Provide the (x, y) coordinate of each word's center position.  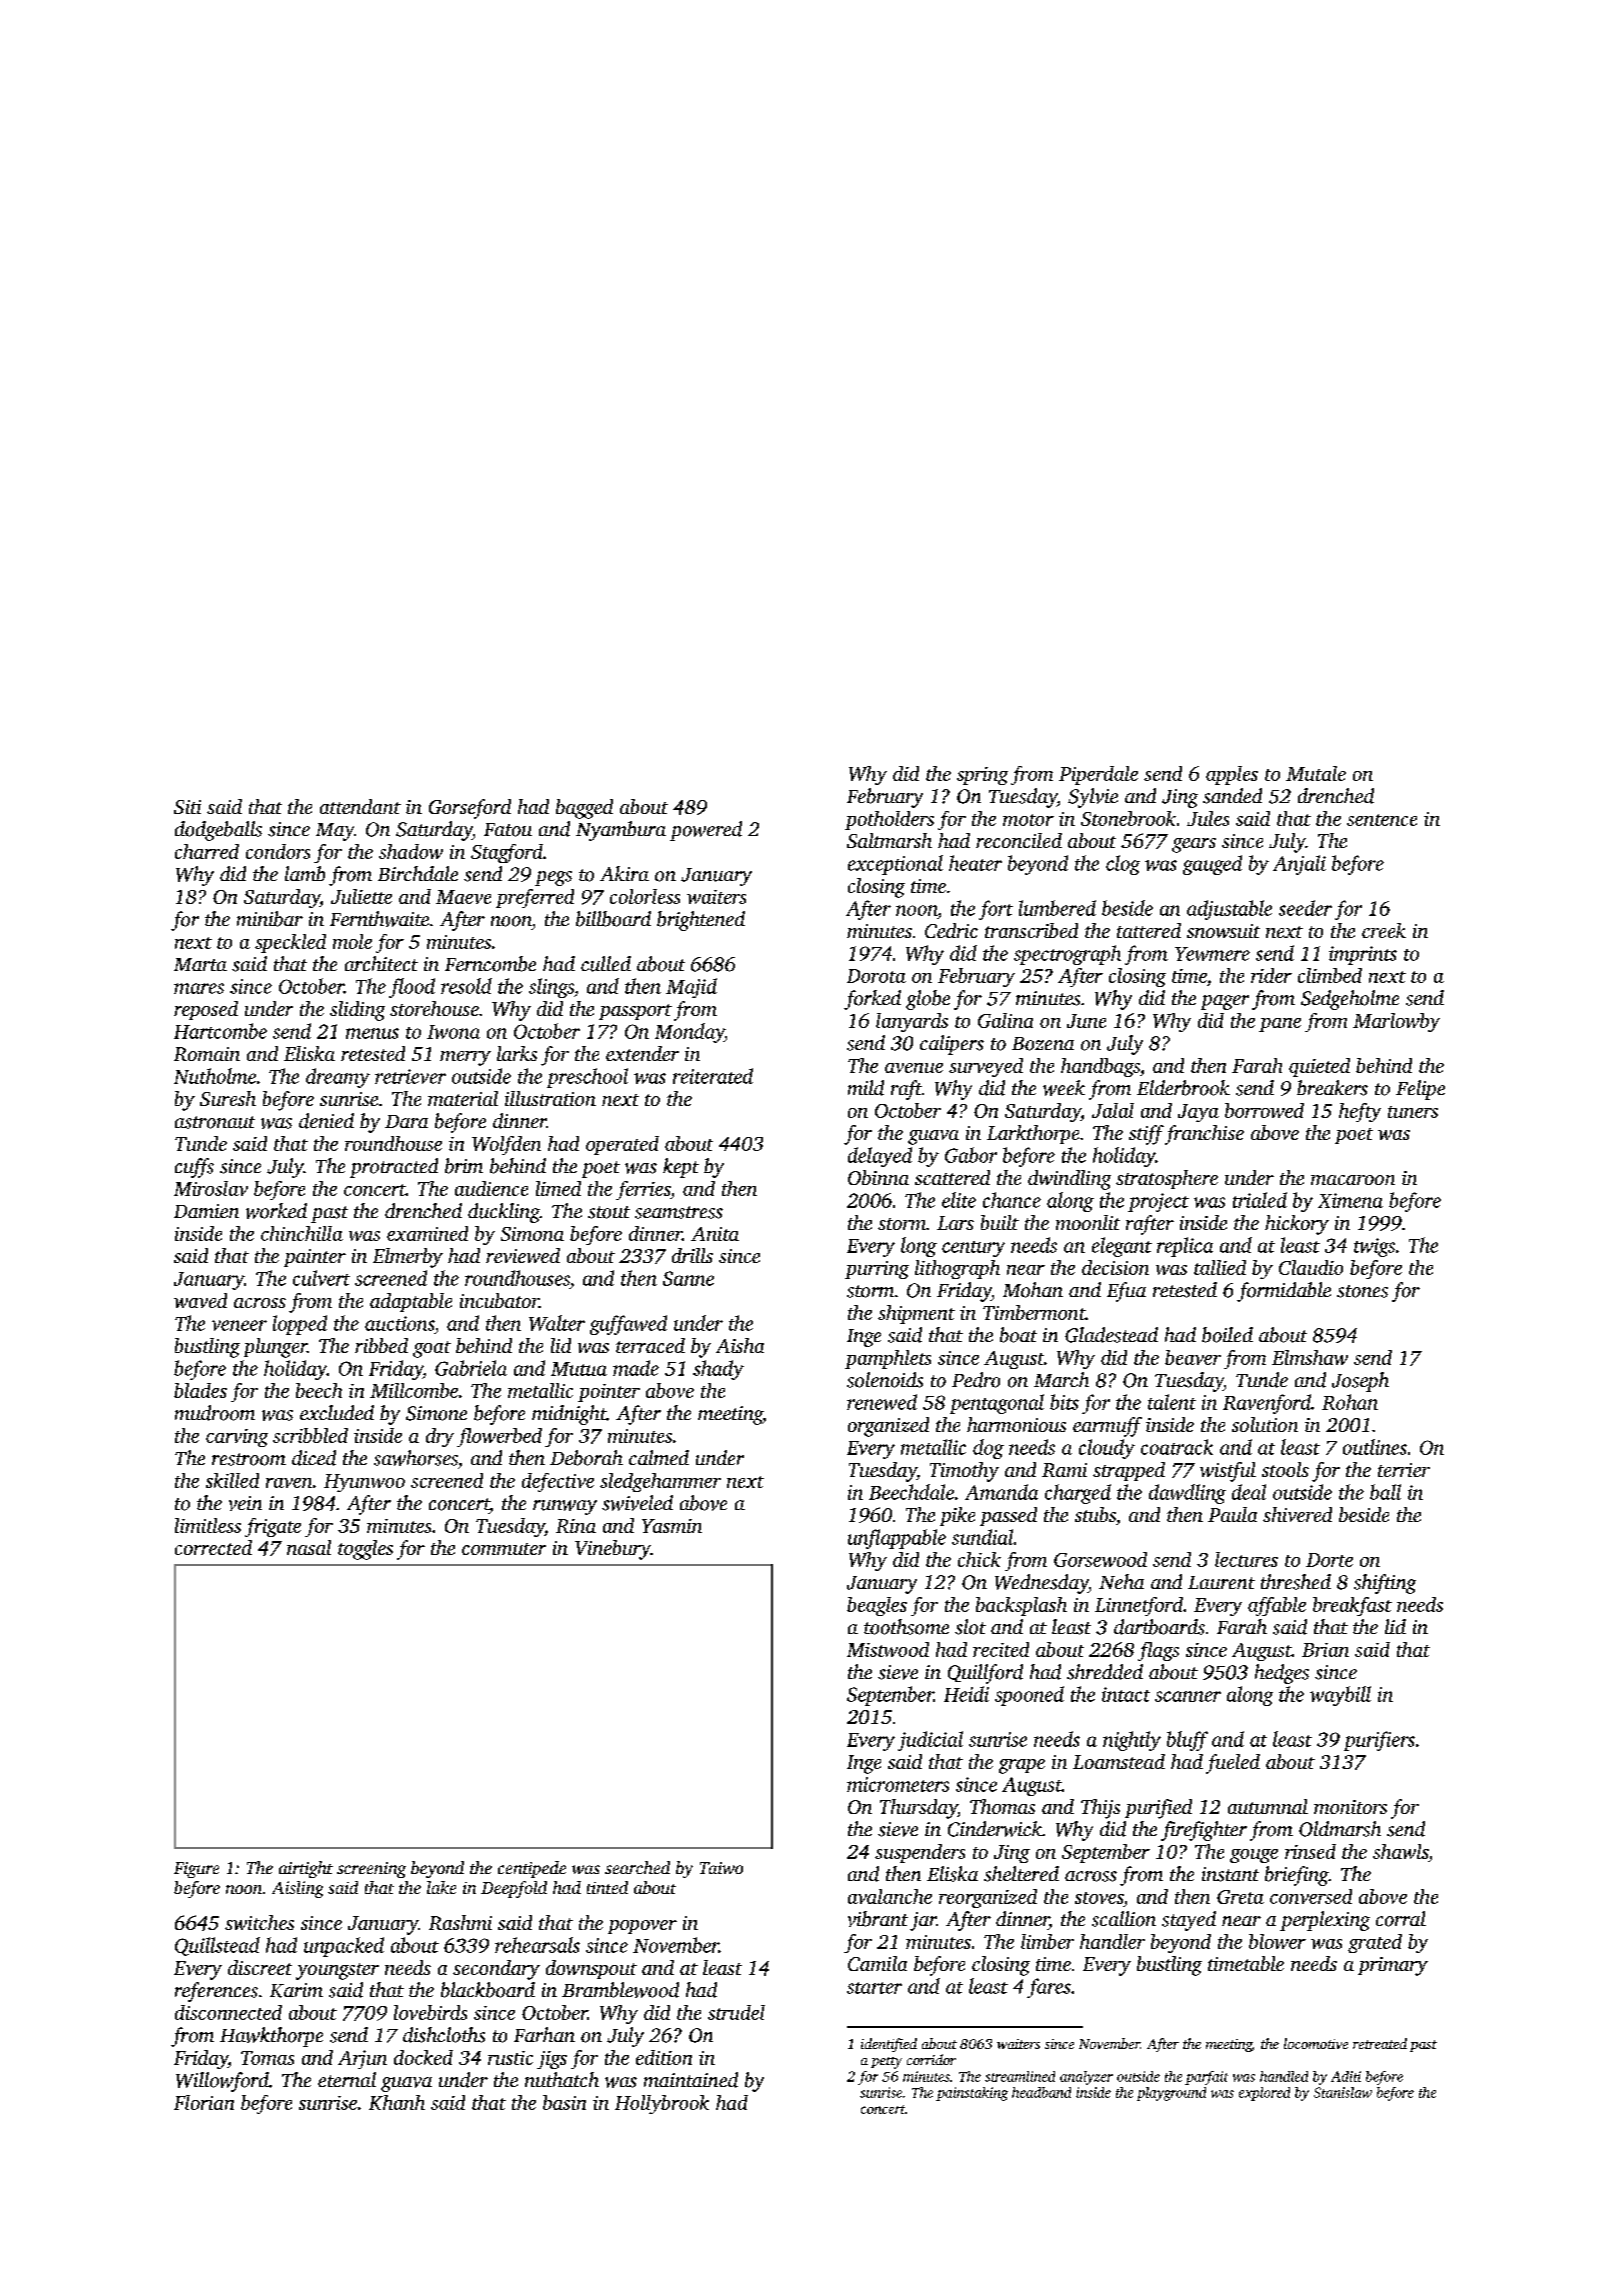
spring (982, 776)
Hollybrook (662, 2104)
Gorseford (470, 809)
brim (464, 1166)
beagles (877, 1606)
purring (877, 1270)
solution (1265, 1424)
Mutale (1316, 773)
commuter (504, 1549)
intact (1126, 1694)
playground (1171, 2094)
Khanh (397, 2102)
